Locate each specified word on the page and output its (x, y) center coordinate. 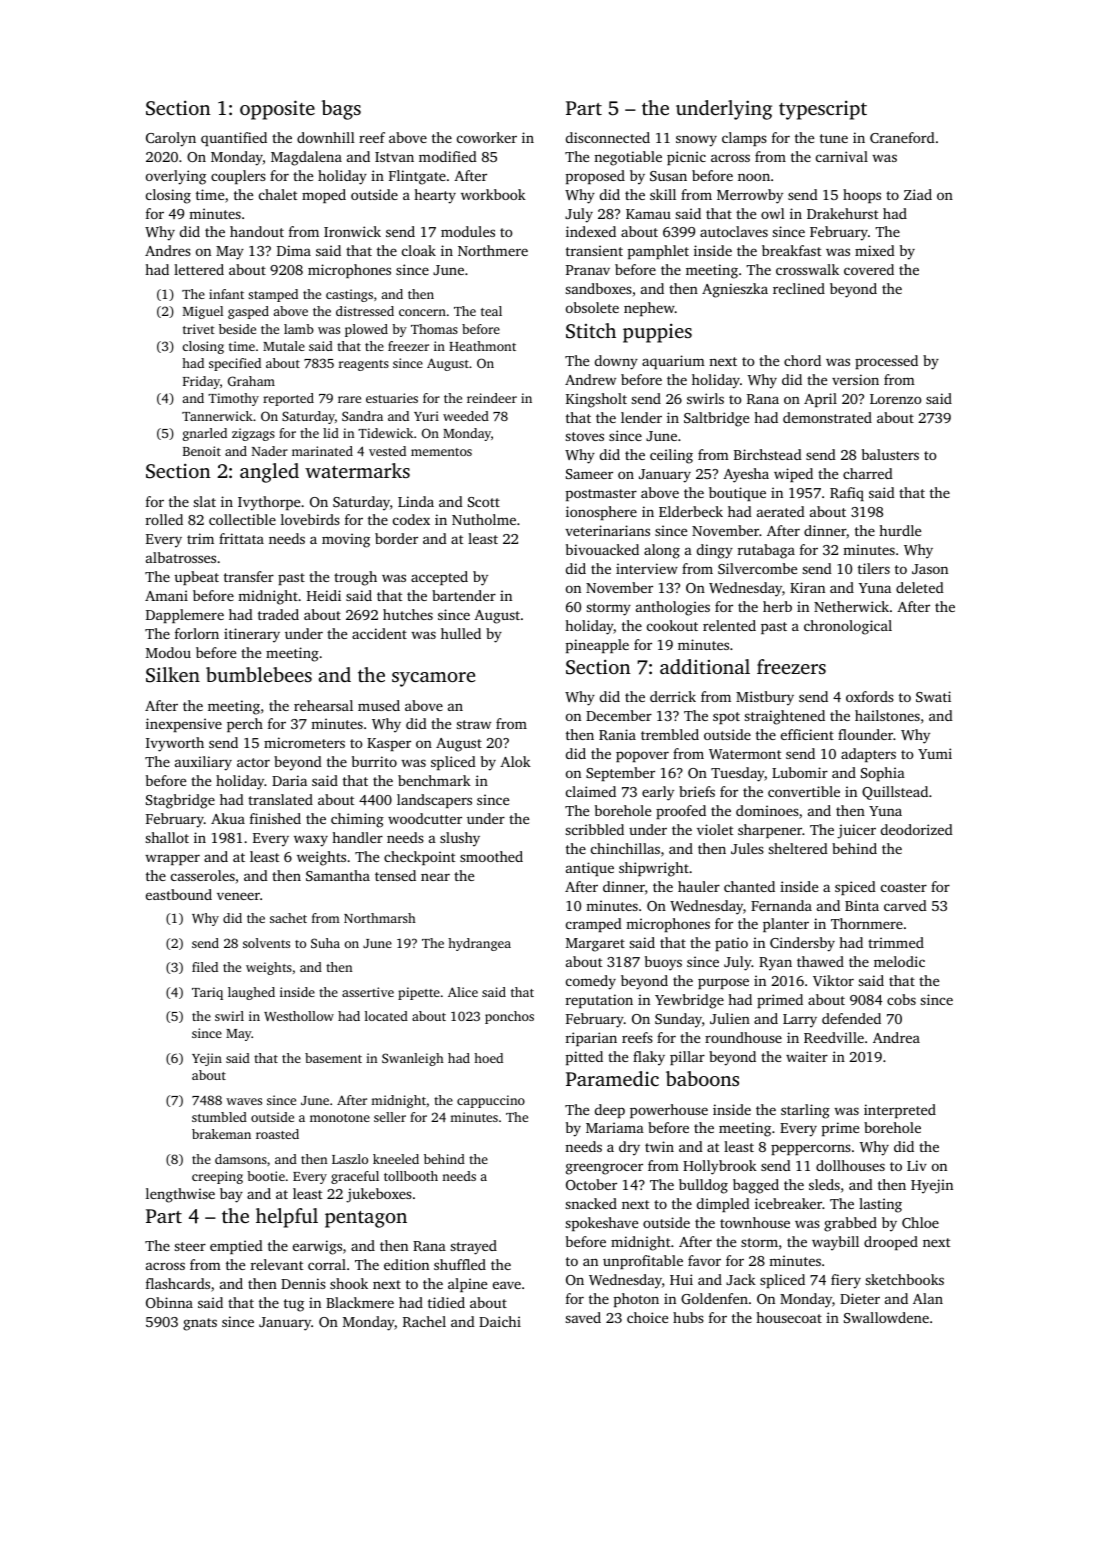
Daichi (500, 1321)
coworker (487, 137)
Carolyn (171, 139)
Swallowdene (886, 1317)
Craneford (902, 137)
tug (294, 1305)
